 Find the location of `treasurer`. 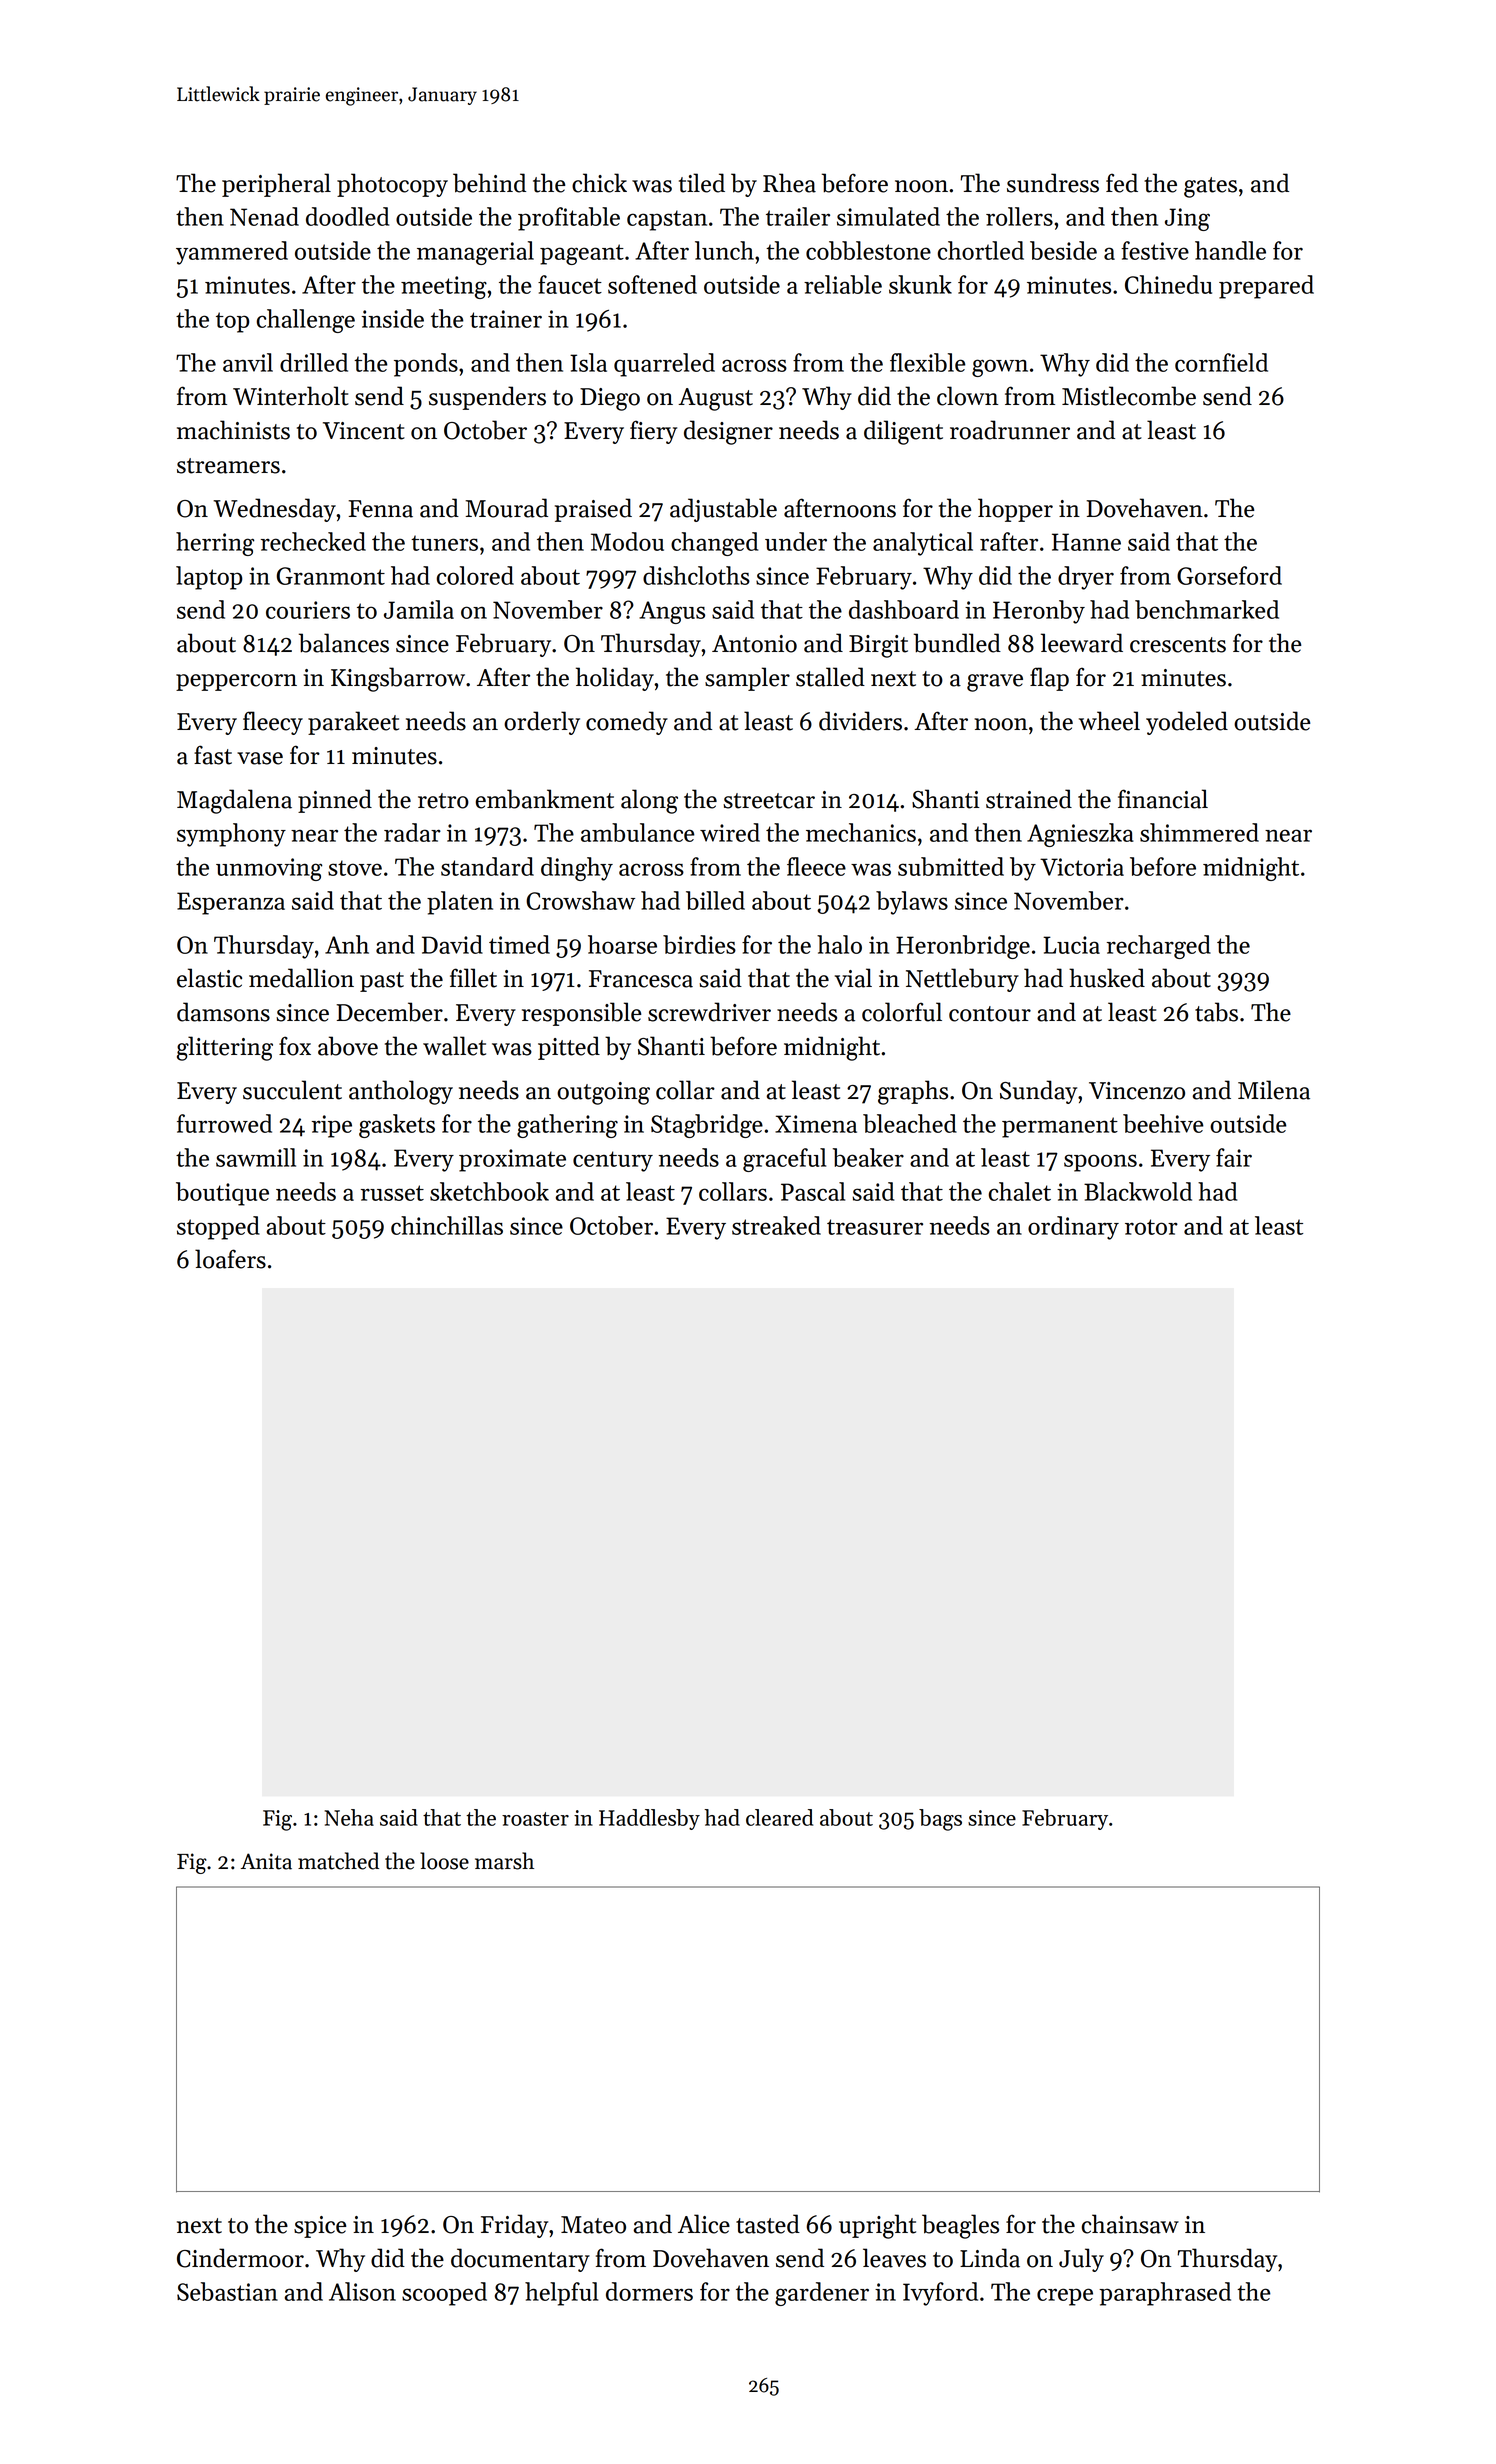

treasurer is located at coordinates (875, 1227).
